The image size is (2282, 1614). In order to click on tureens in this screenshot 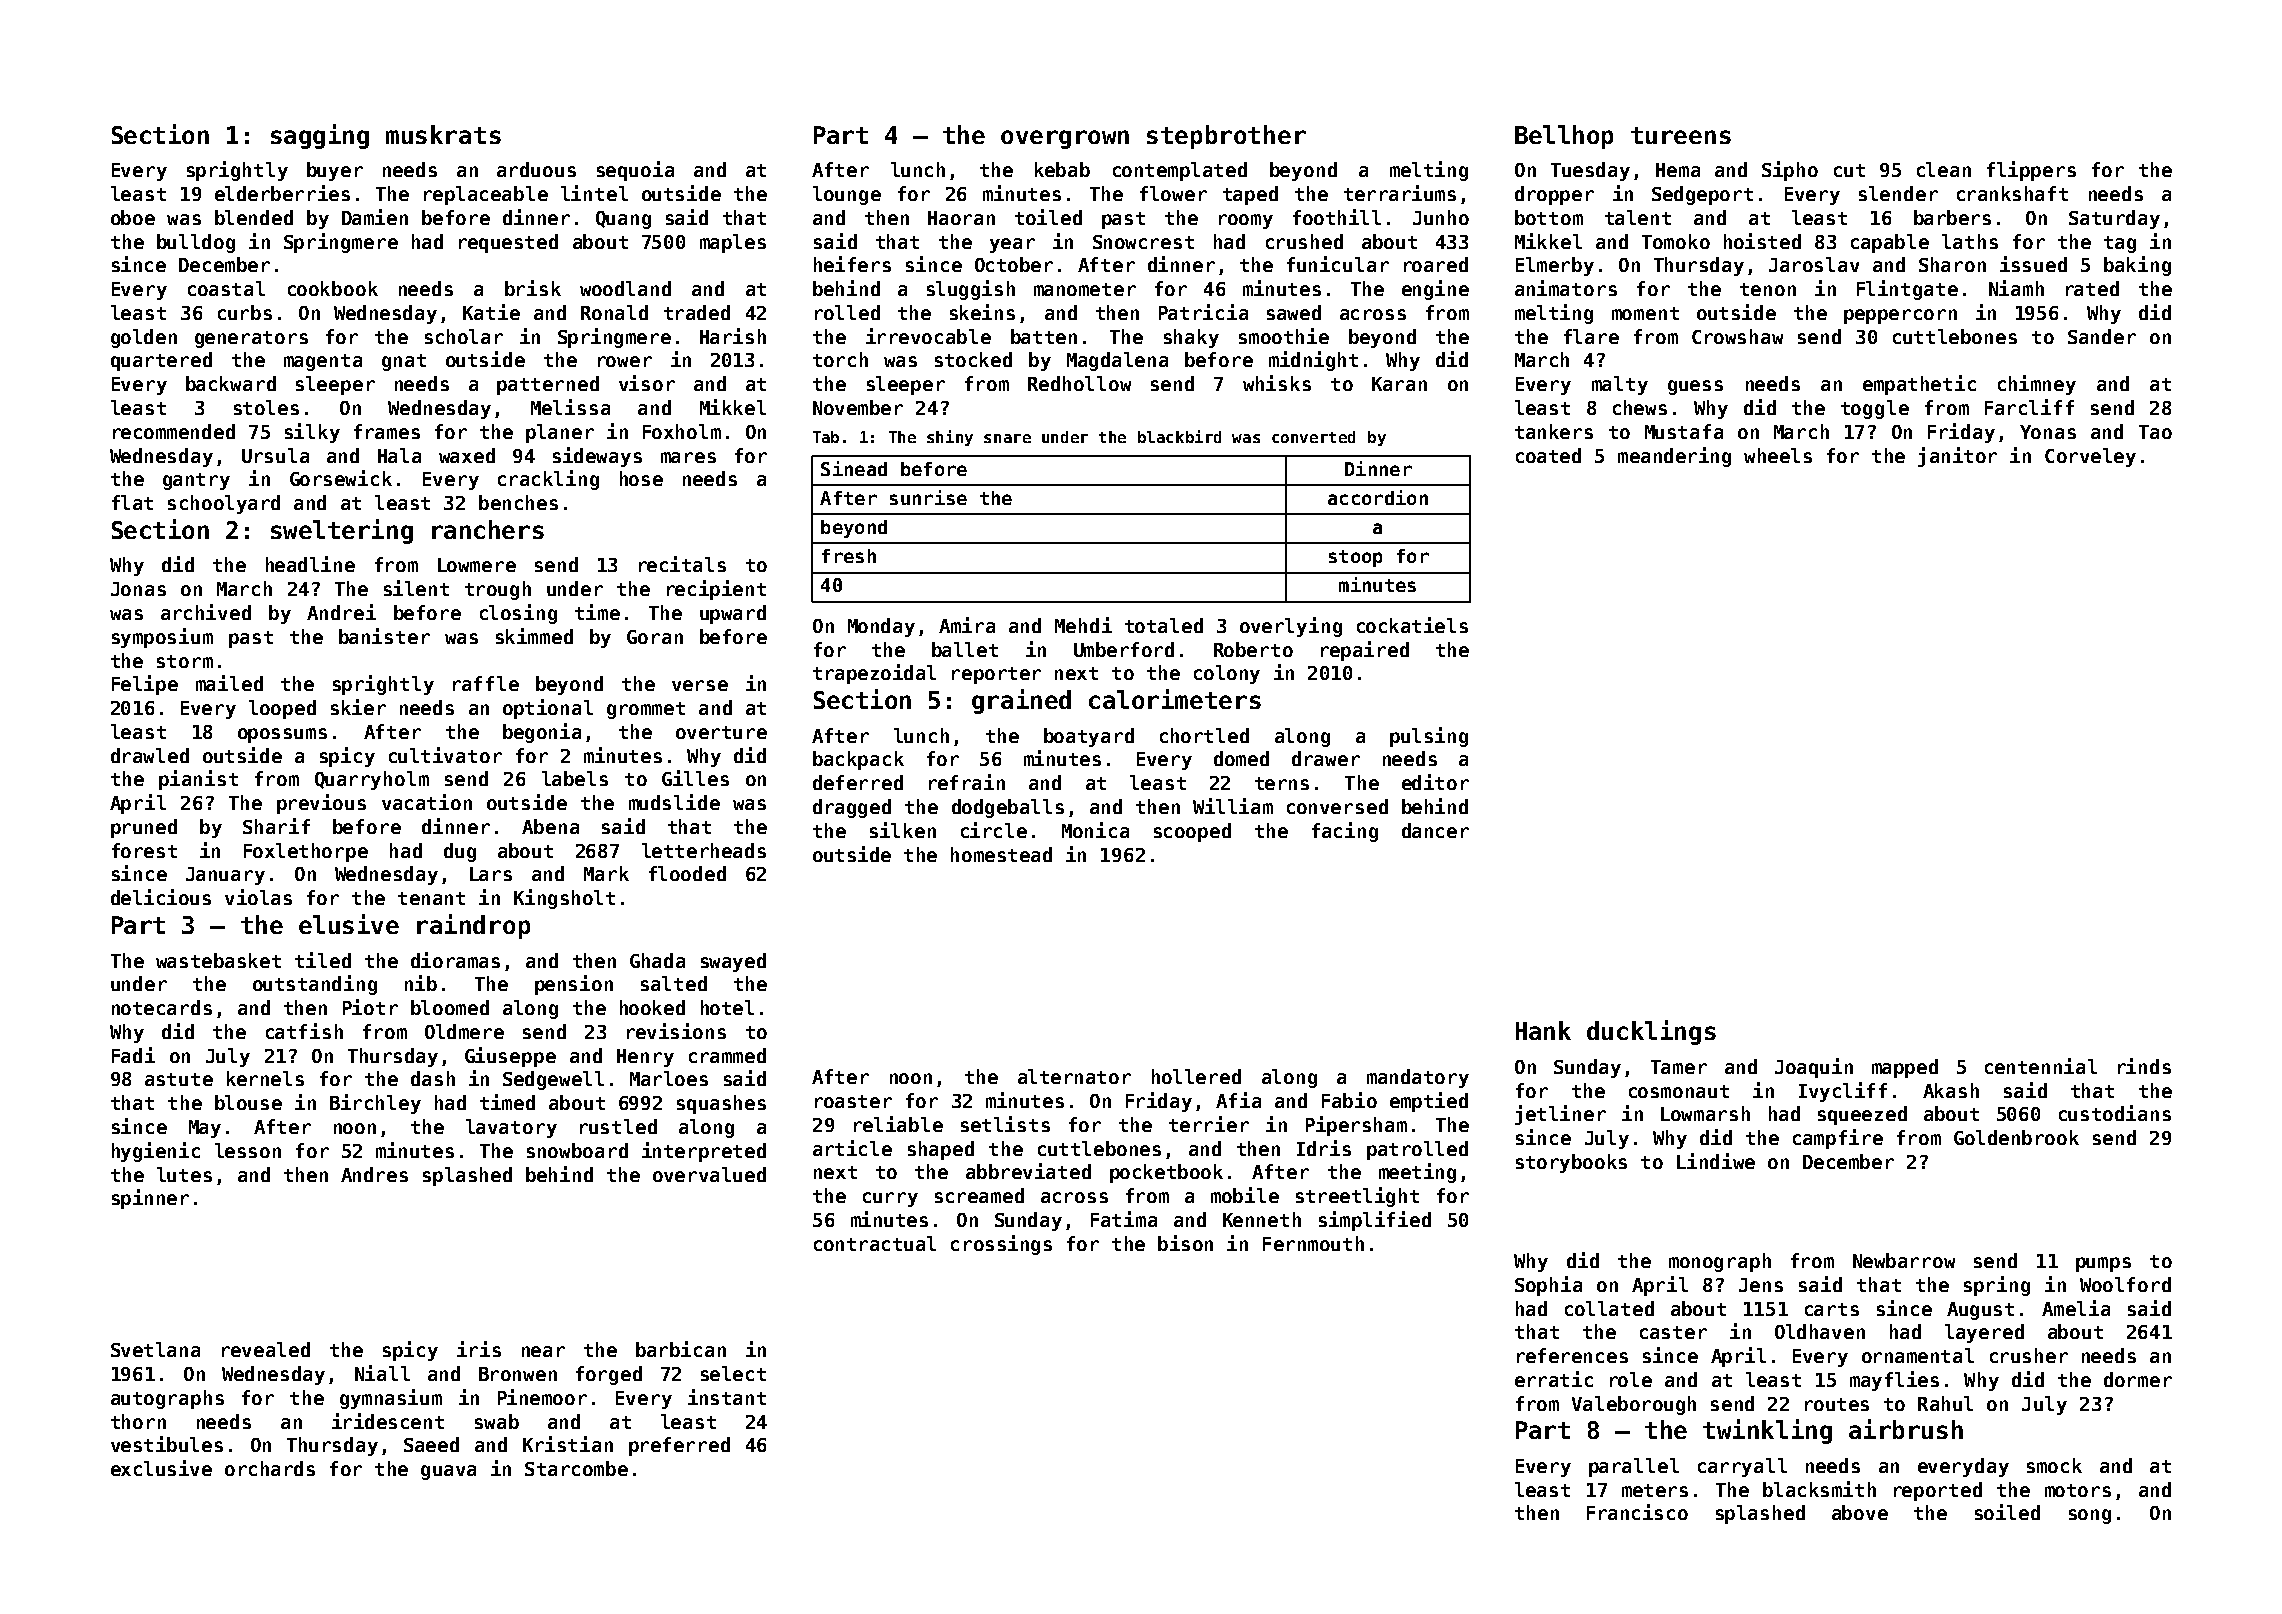, I will do `click(1681, 135)`.
